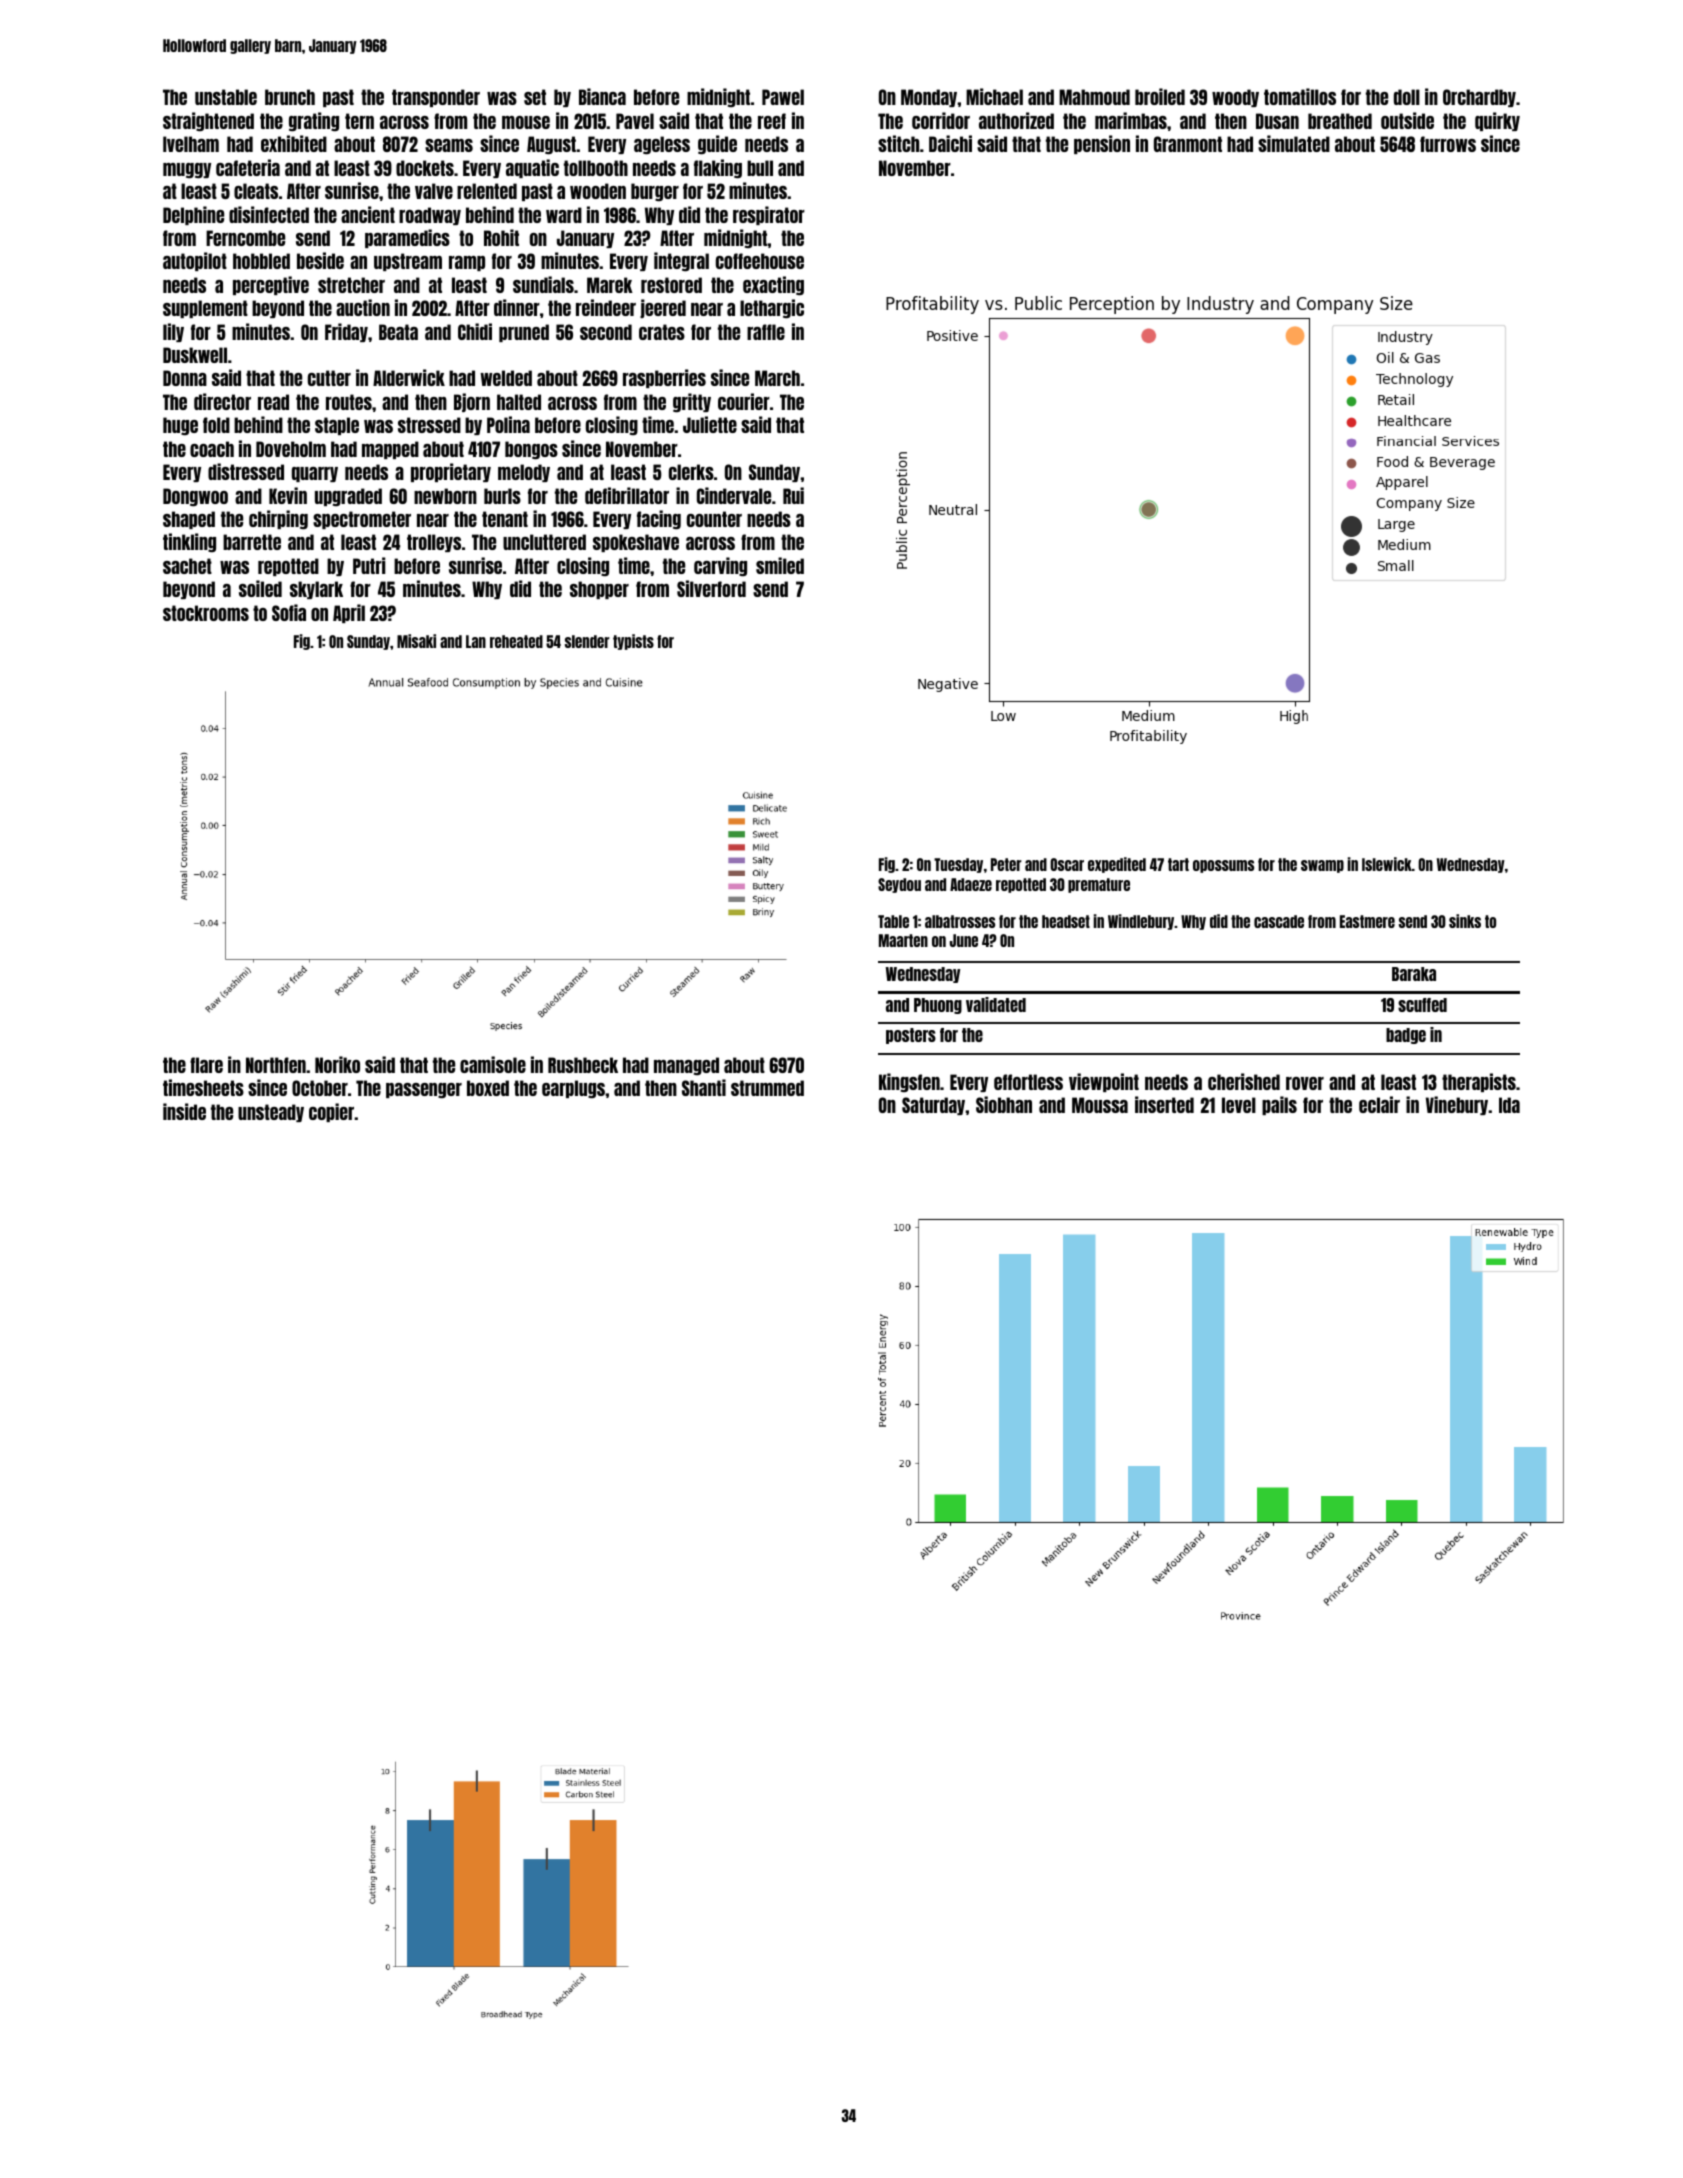 Image resolution: width=1683 pixels, height=2178 pixels. What do you see at coordinates (1387, 864) in the document?
I see `Islewick` at bounding box center [1387, 864].
